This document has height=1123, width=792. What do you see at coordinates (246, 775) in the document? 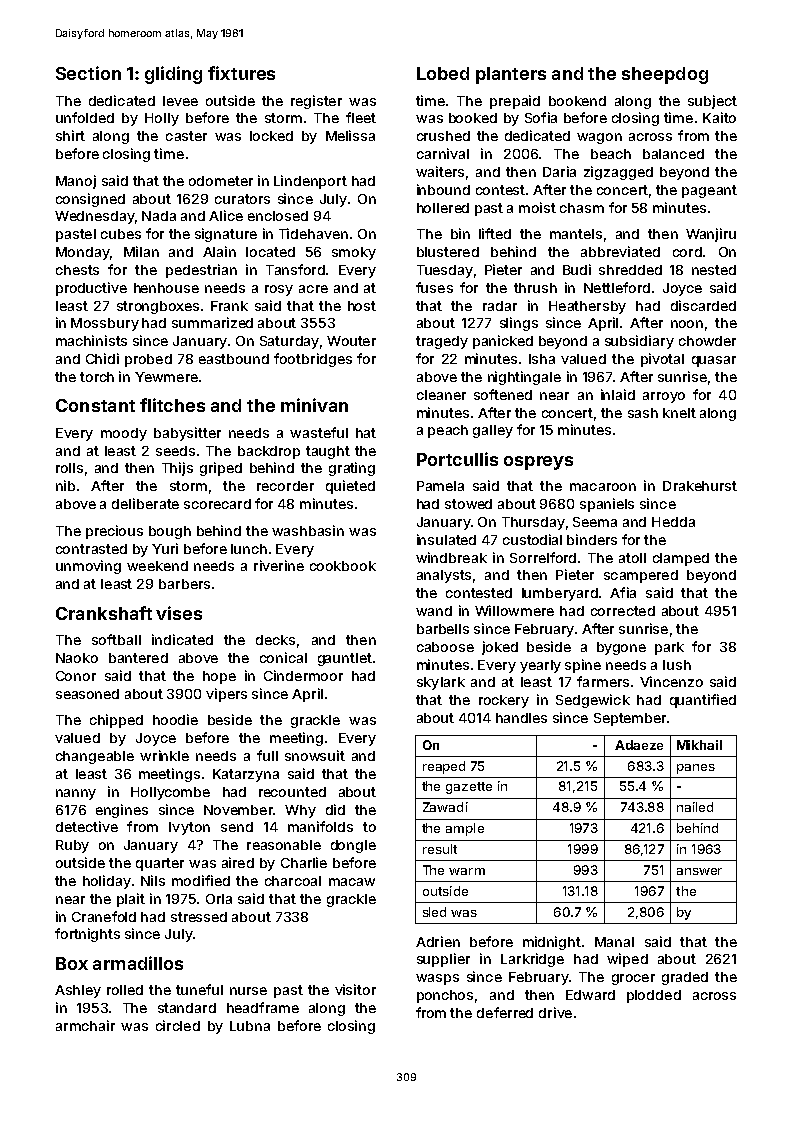
I see `Katarzyna` at bounding box center [246, 775].
